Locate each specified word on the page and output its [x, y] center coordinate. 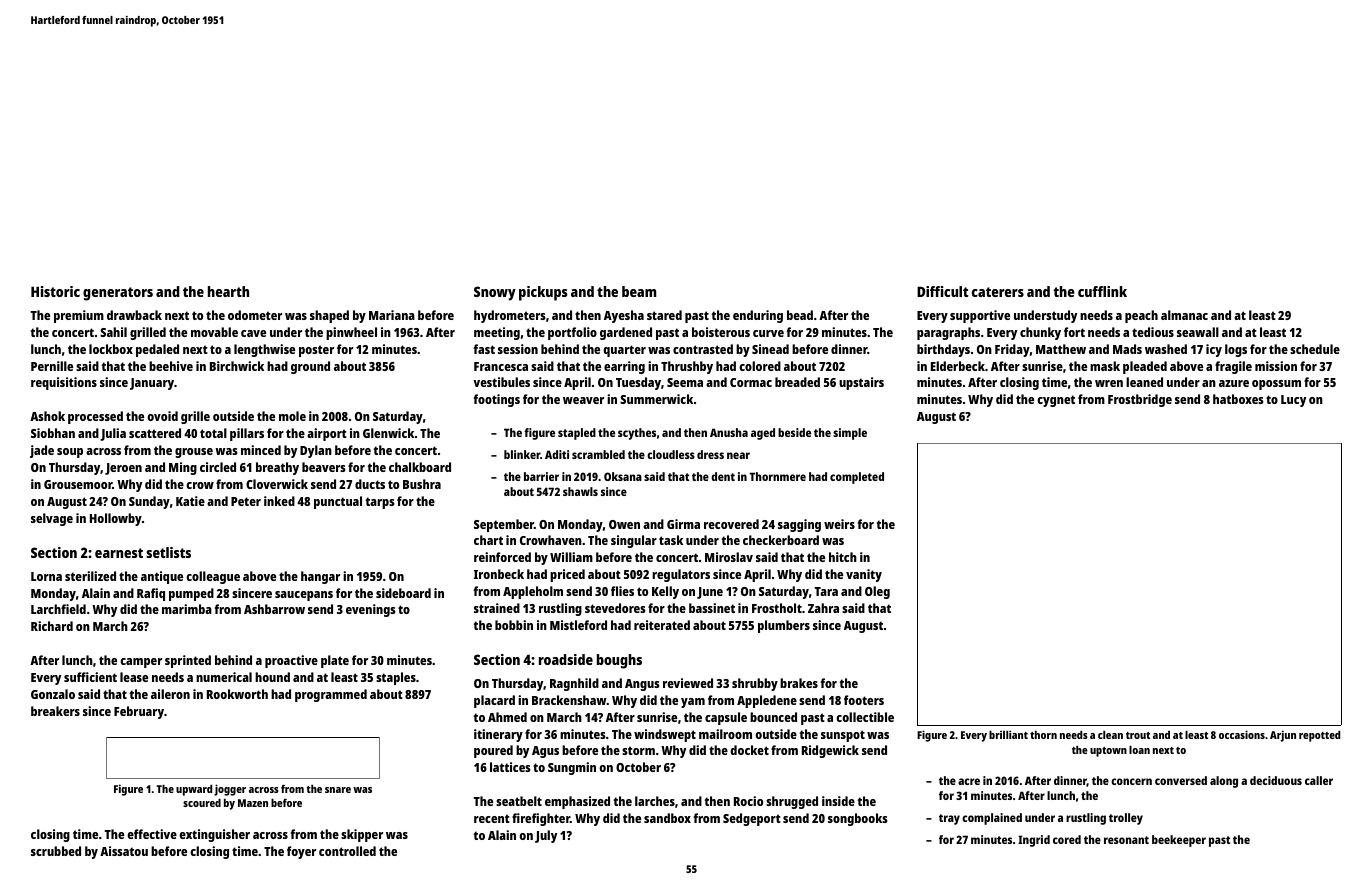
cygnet [1056, 401]
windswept [665, 735]
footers [864, 700]
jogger [230, 790]
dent [723, 476]
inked [279, 501]
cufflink [1102, 291]
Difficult [942, 291]
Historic [55, 291]
